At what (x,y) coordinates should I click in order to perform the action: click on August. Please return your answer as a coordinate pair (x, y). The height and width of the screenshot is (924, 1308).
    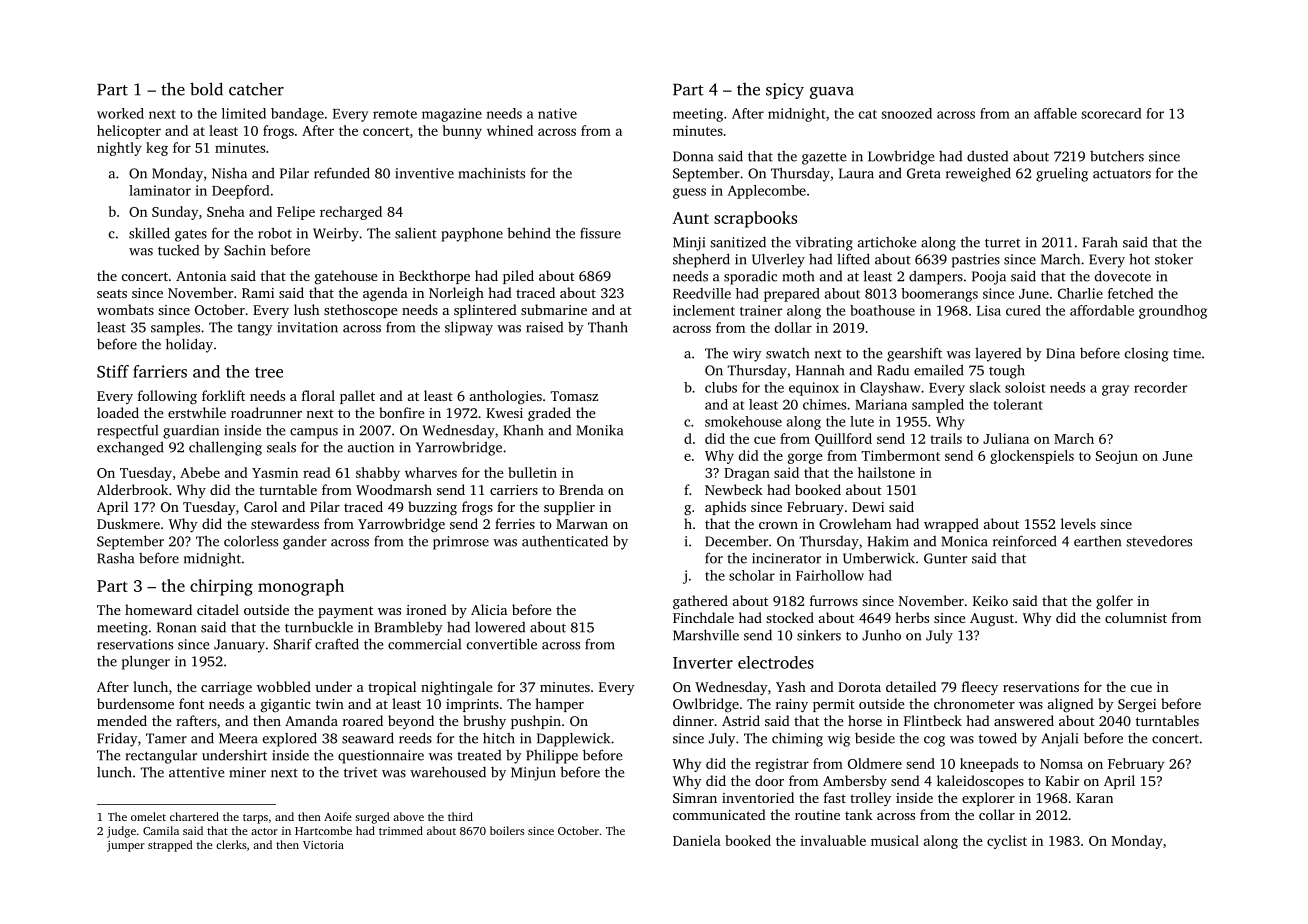
    Looking at the image, I should click on (992, 619).
